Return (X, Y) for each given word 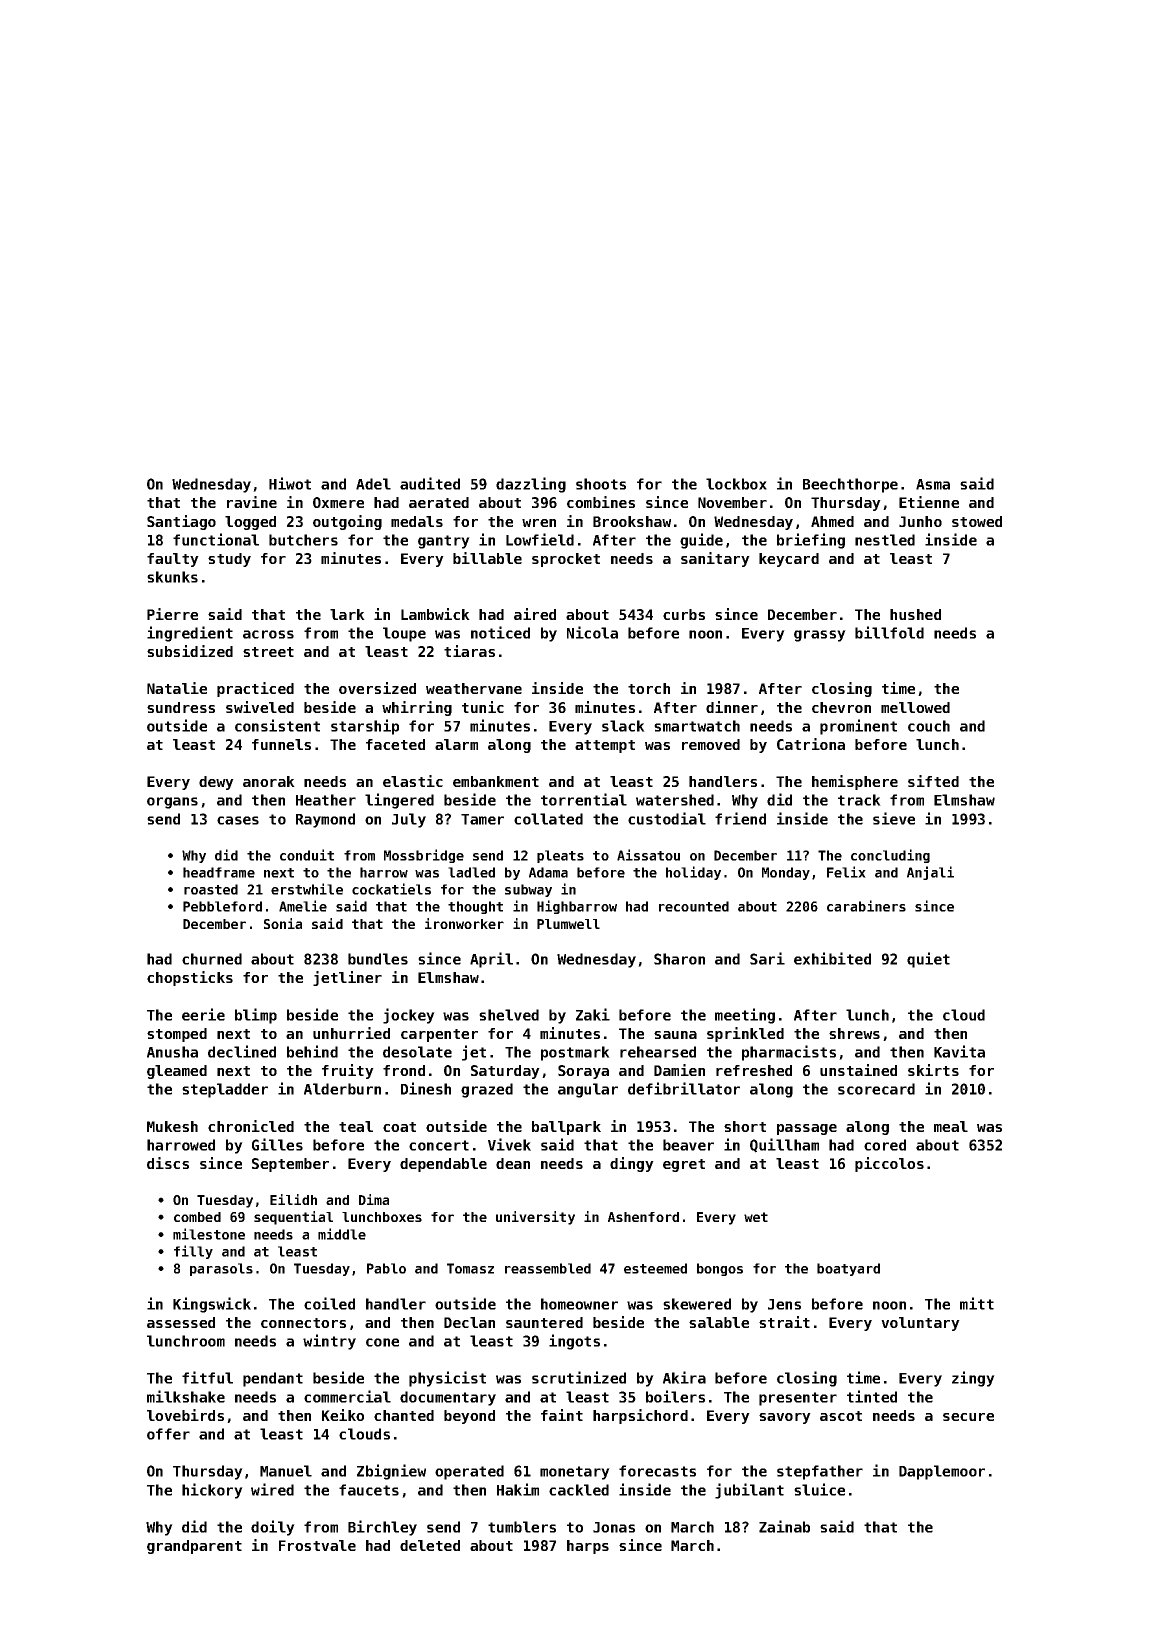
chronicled (251, 1126)
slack (623, 726)
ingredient (190, 634)
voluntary (920, 1324)
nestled (885, 540)
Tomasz (470, 1268)
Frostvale (317, 1545)
